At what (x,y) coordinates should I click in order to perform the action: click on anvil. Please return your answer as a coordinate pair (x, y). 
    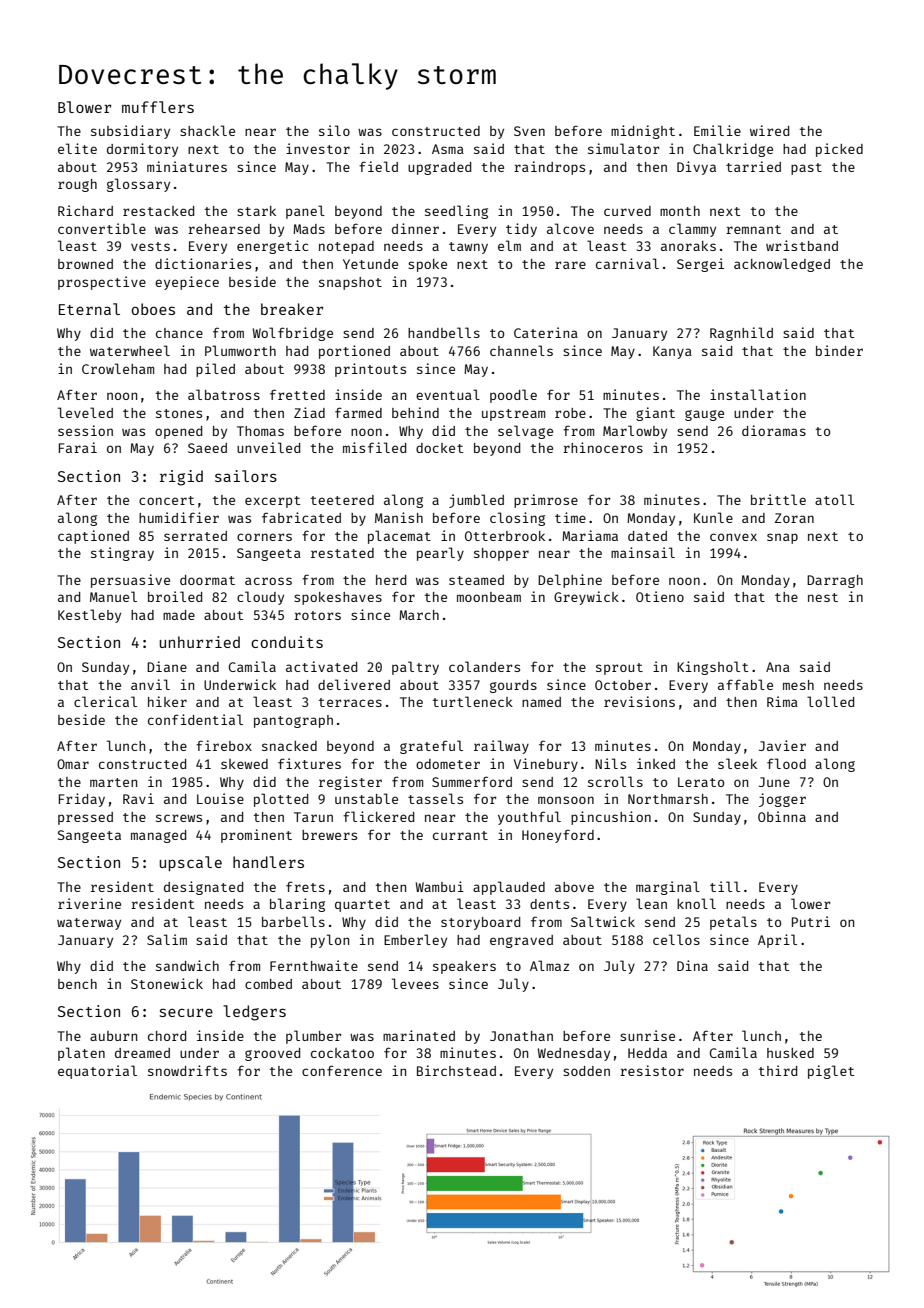
    Looking at the image, I should click on (150, 684).
